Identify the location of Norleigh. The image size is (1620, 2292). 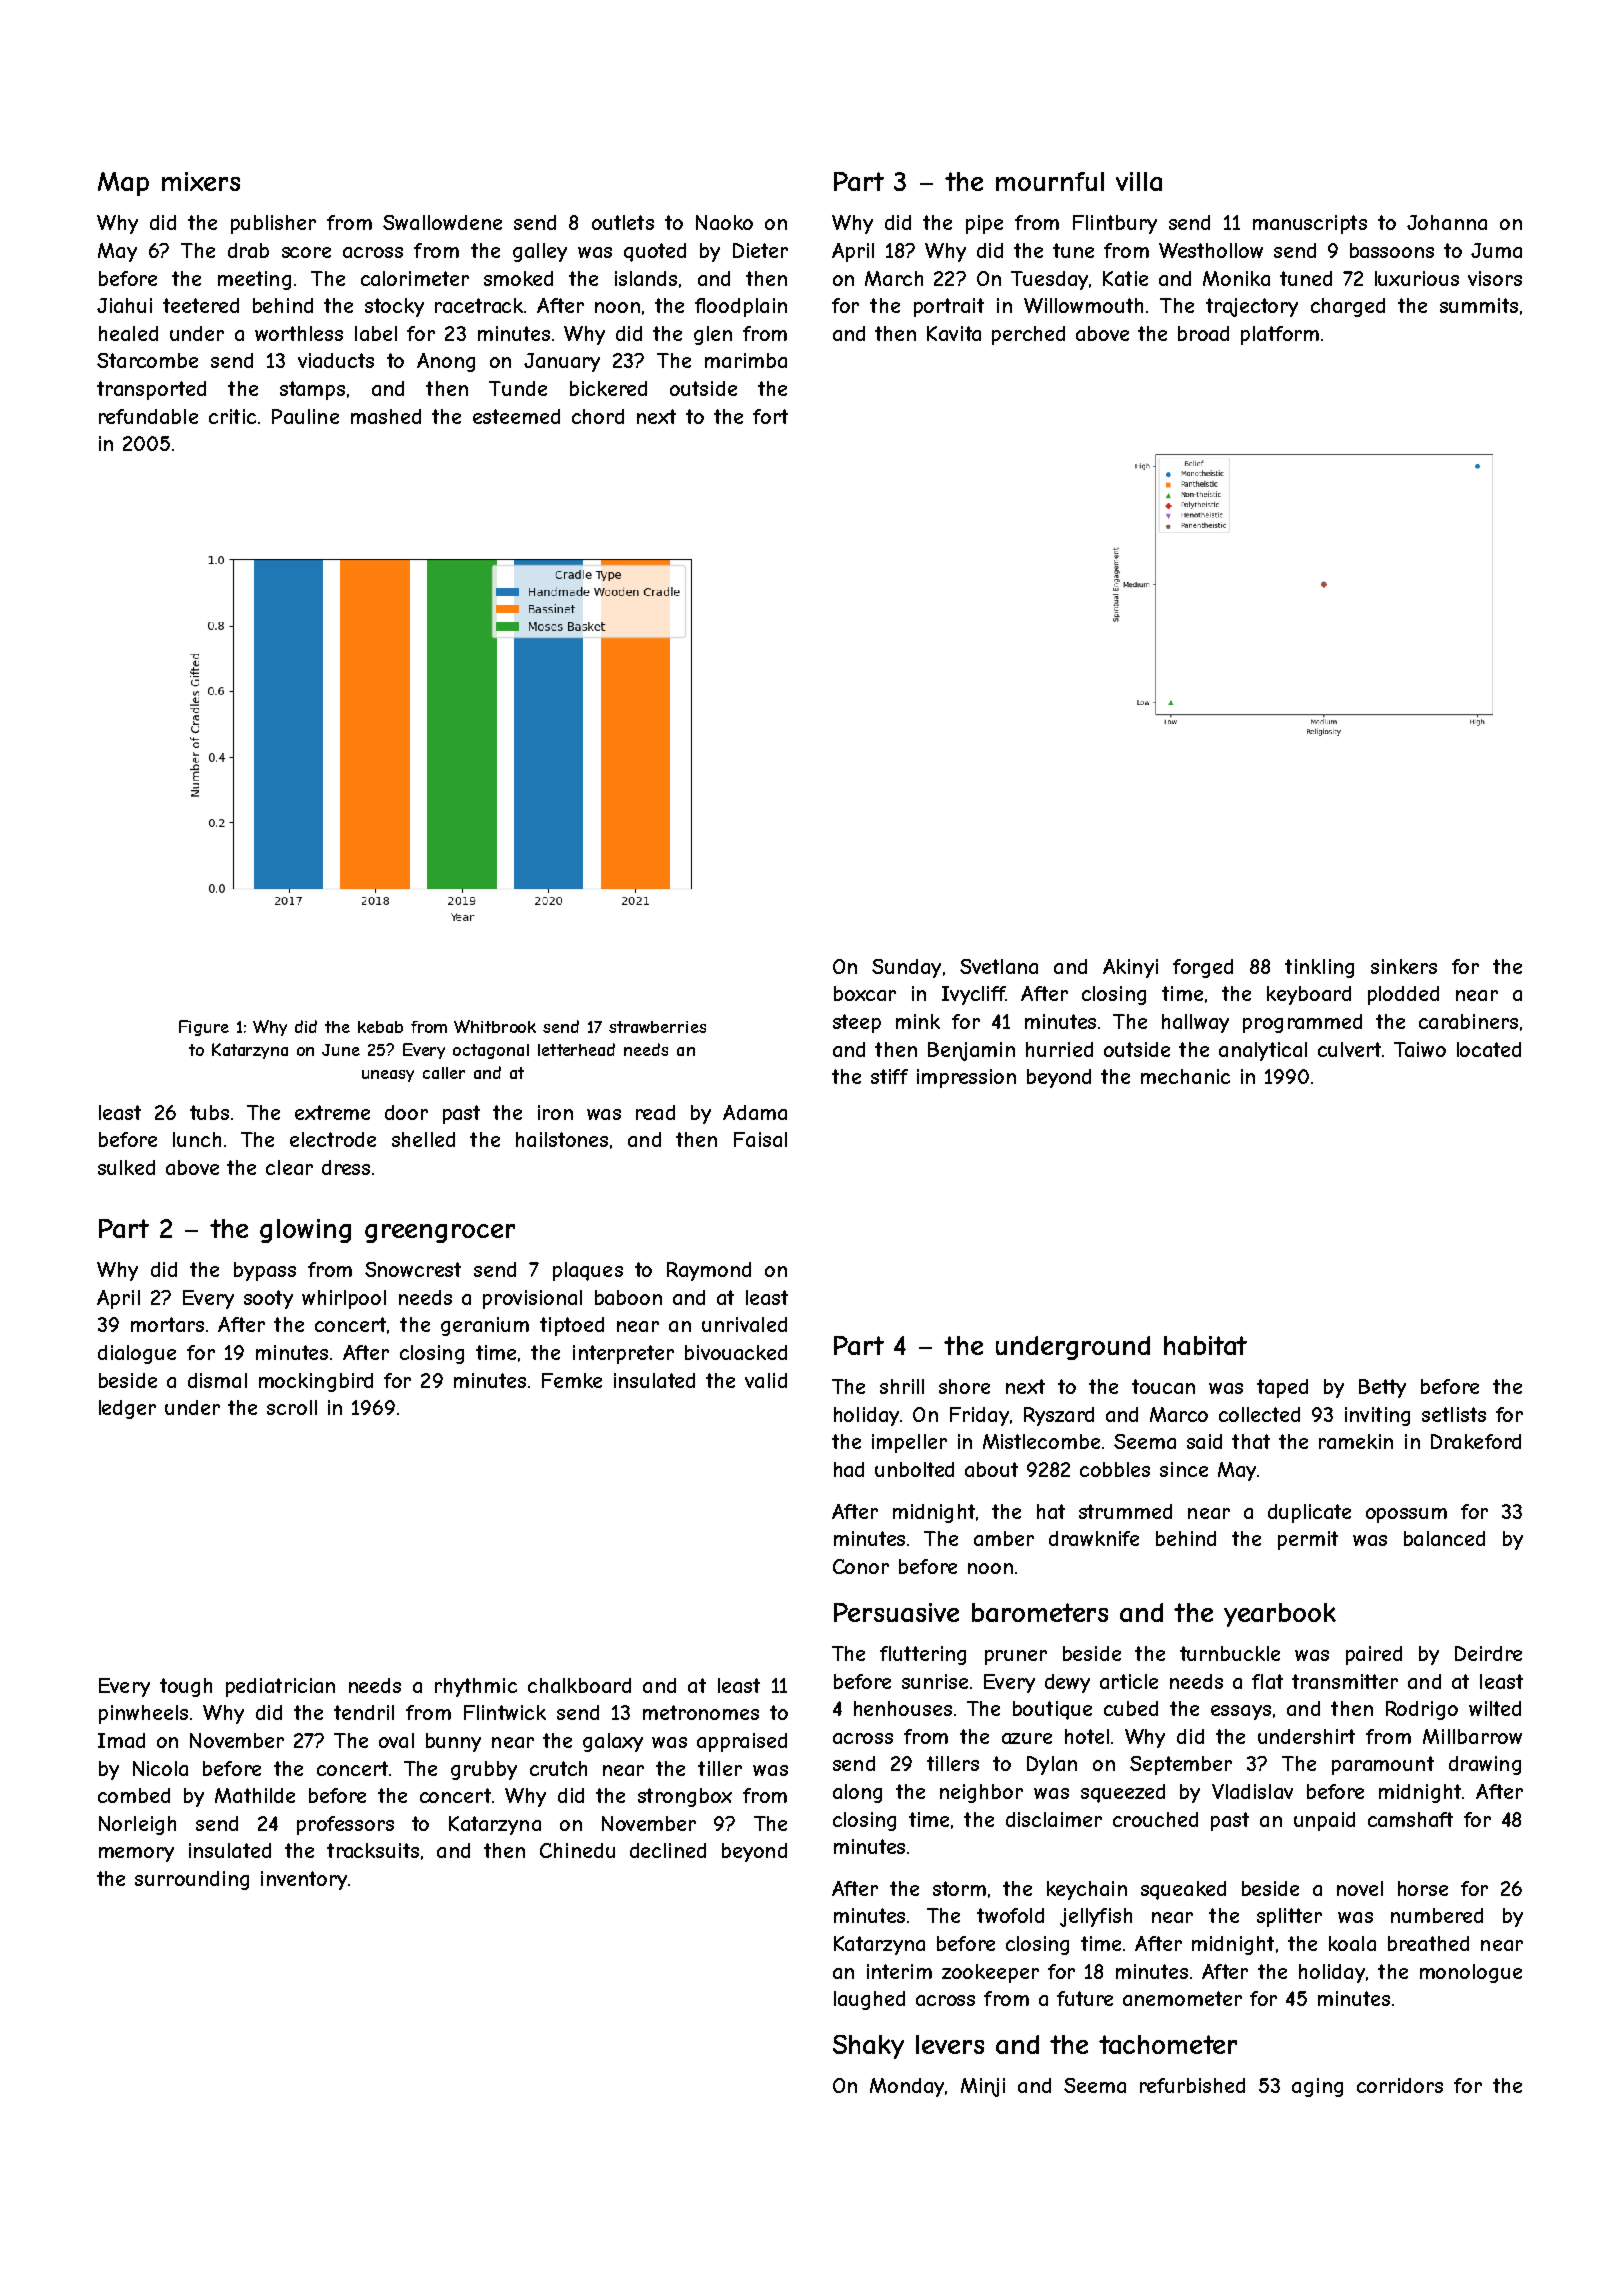
(137, 1825).
